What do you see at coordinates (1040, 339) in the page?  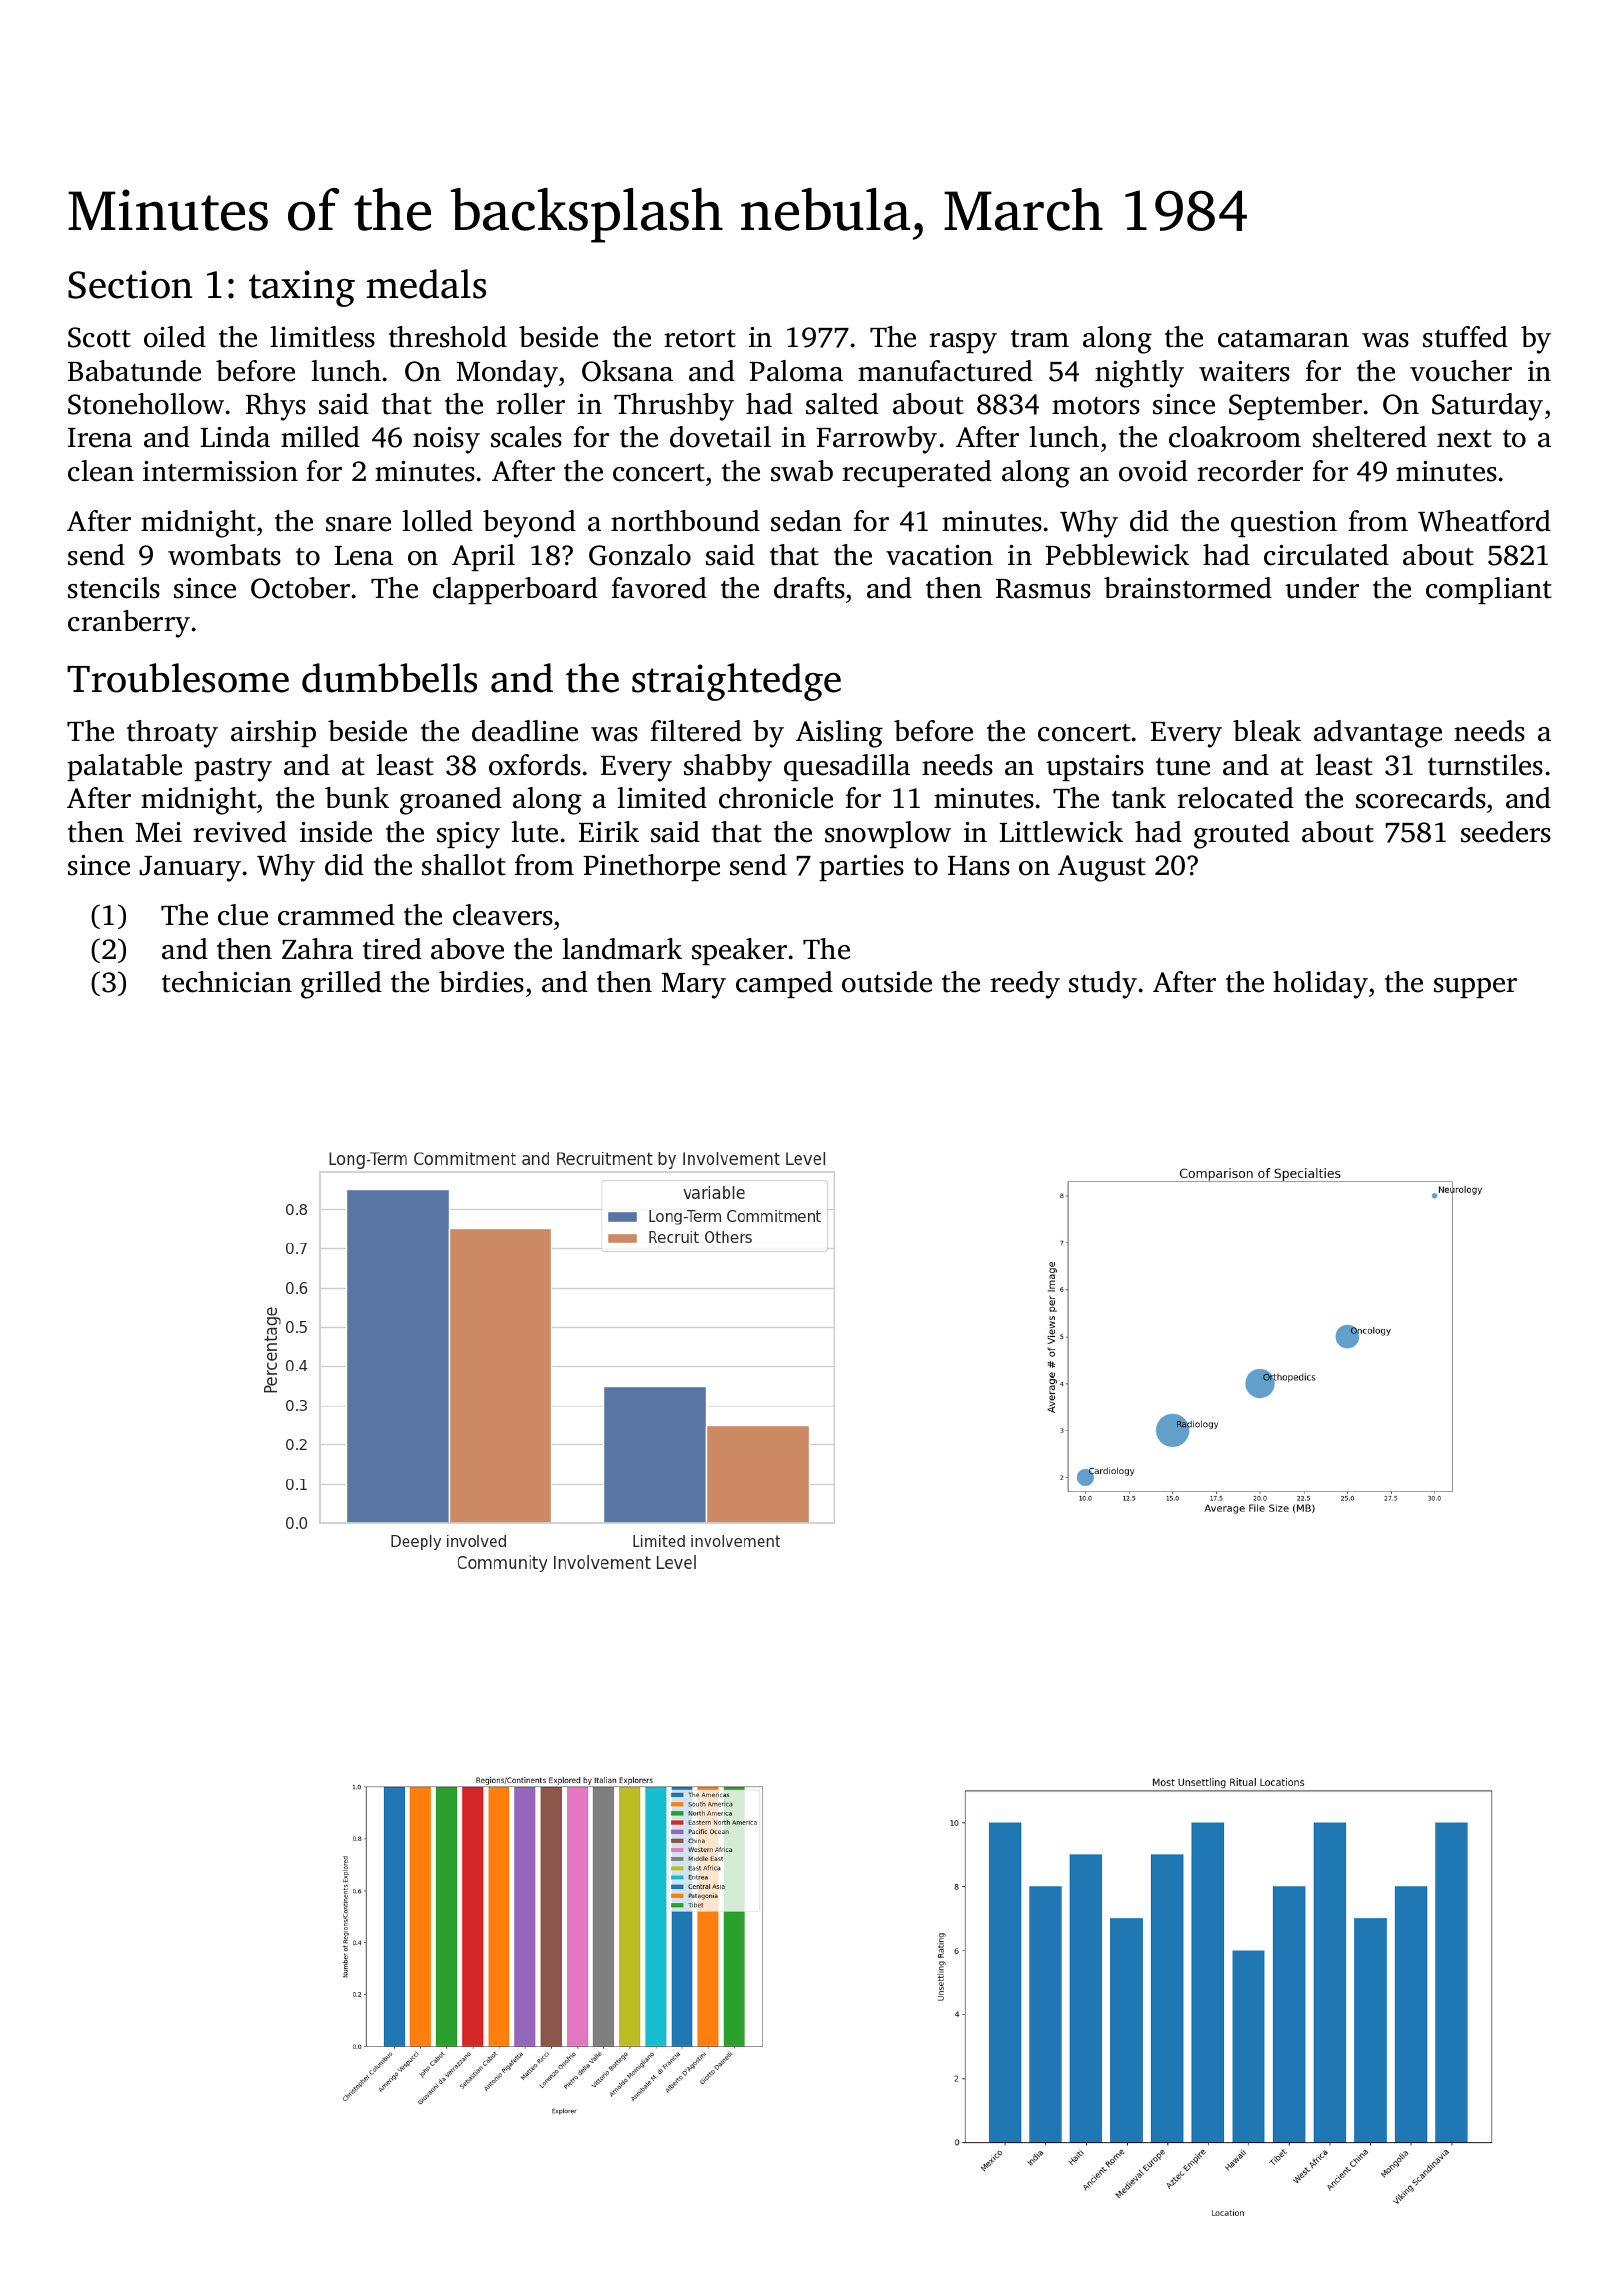 I see `tram` at bounding box center [1040, 339].
